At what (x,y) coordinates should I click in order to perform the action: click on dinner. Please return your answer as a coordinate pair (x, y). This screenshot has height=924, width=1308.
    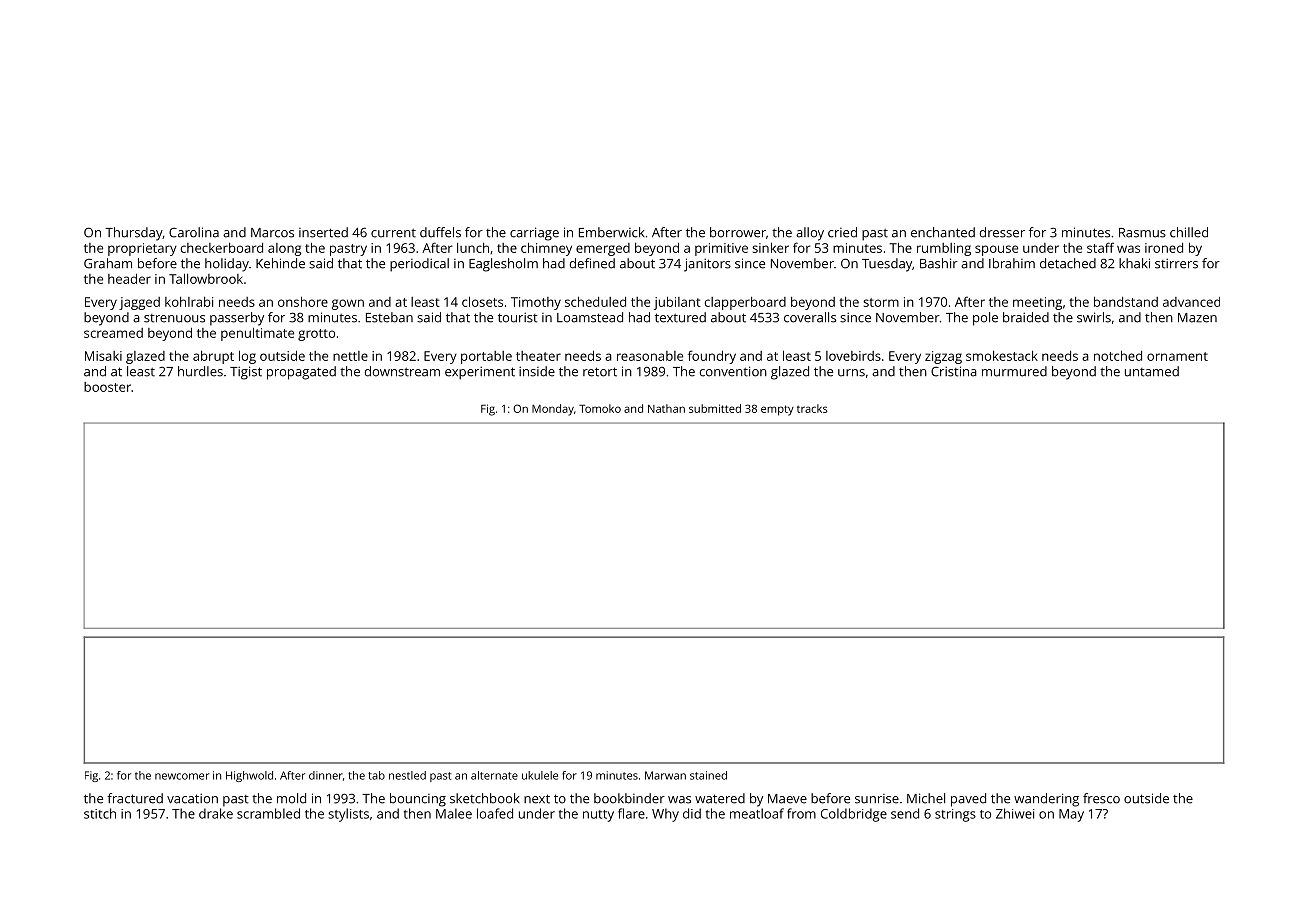
    Looking at the image, I should click on (326, 775).
